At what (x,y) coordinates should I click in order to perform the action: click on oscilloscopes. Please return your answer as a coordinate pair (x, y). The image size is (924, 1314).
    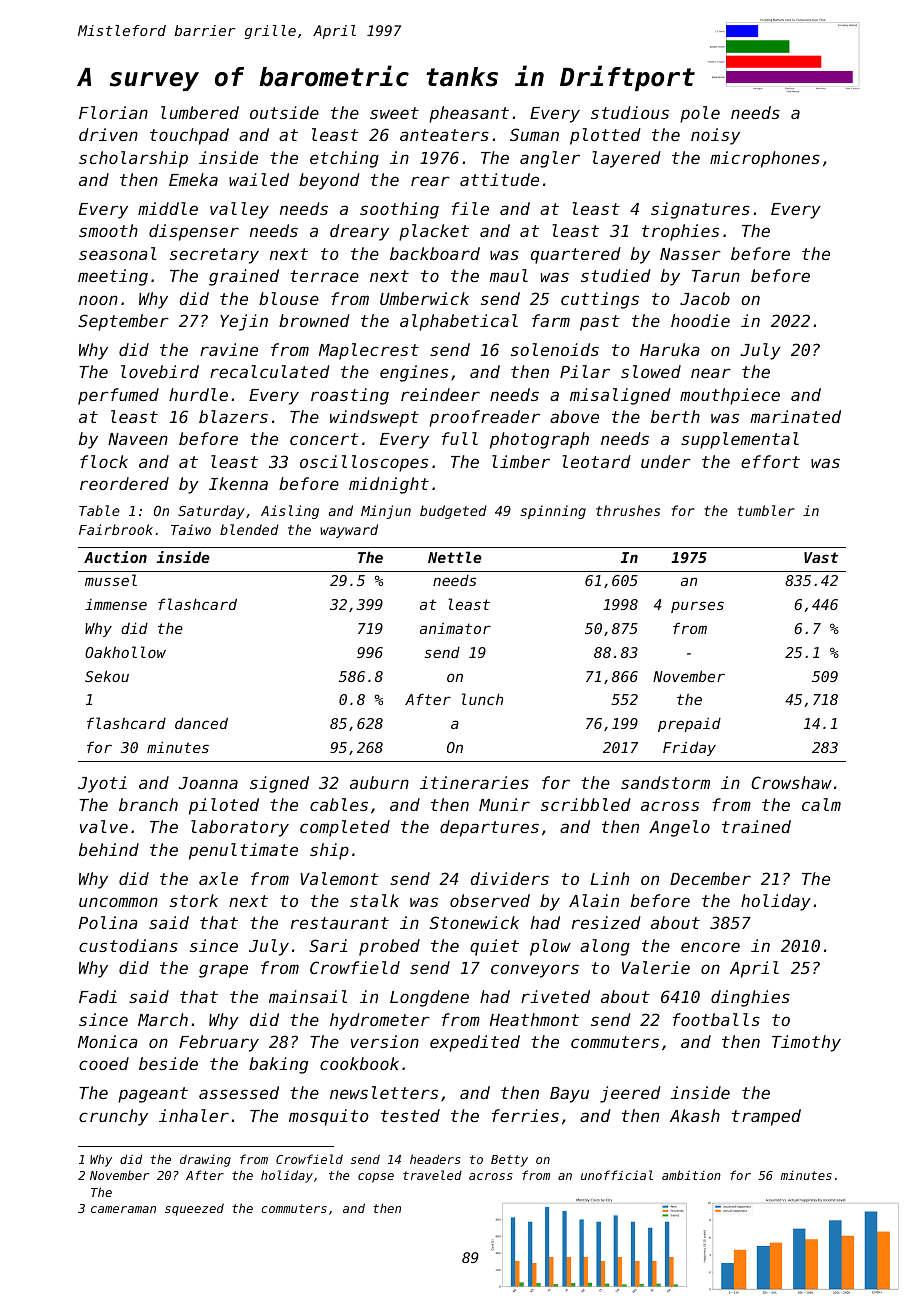
    Looking at the image, I should click on (364, 463).
